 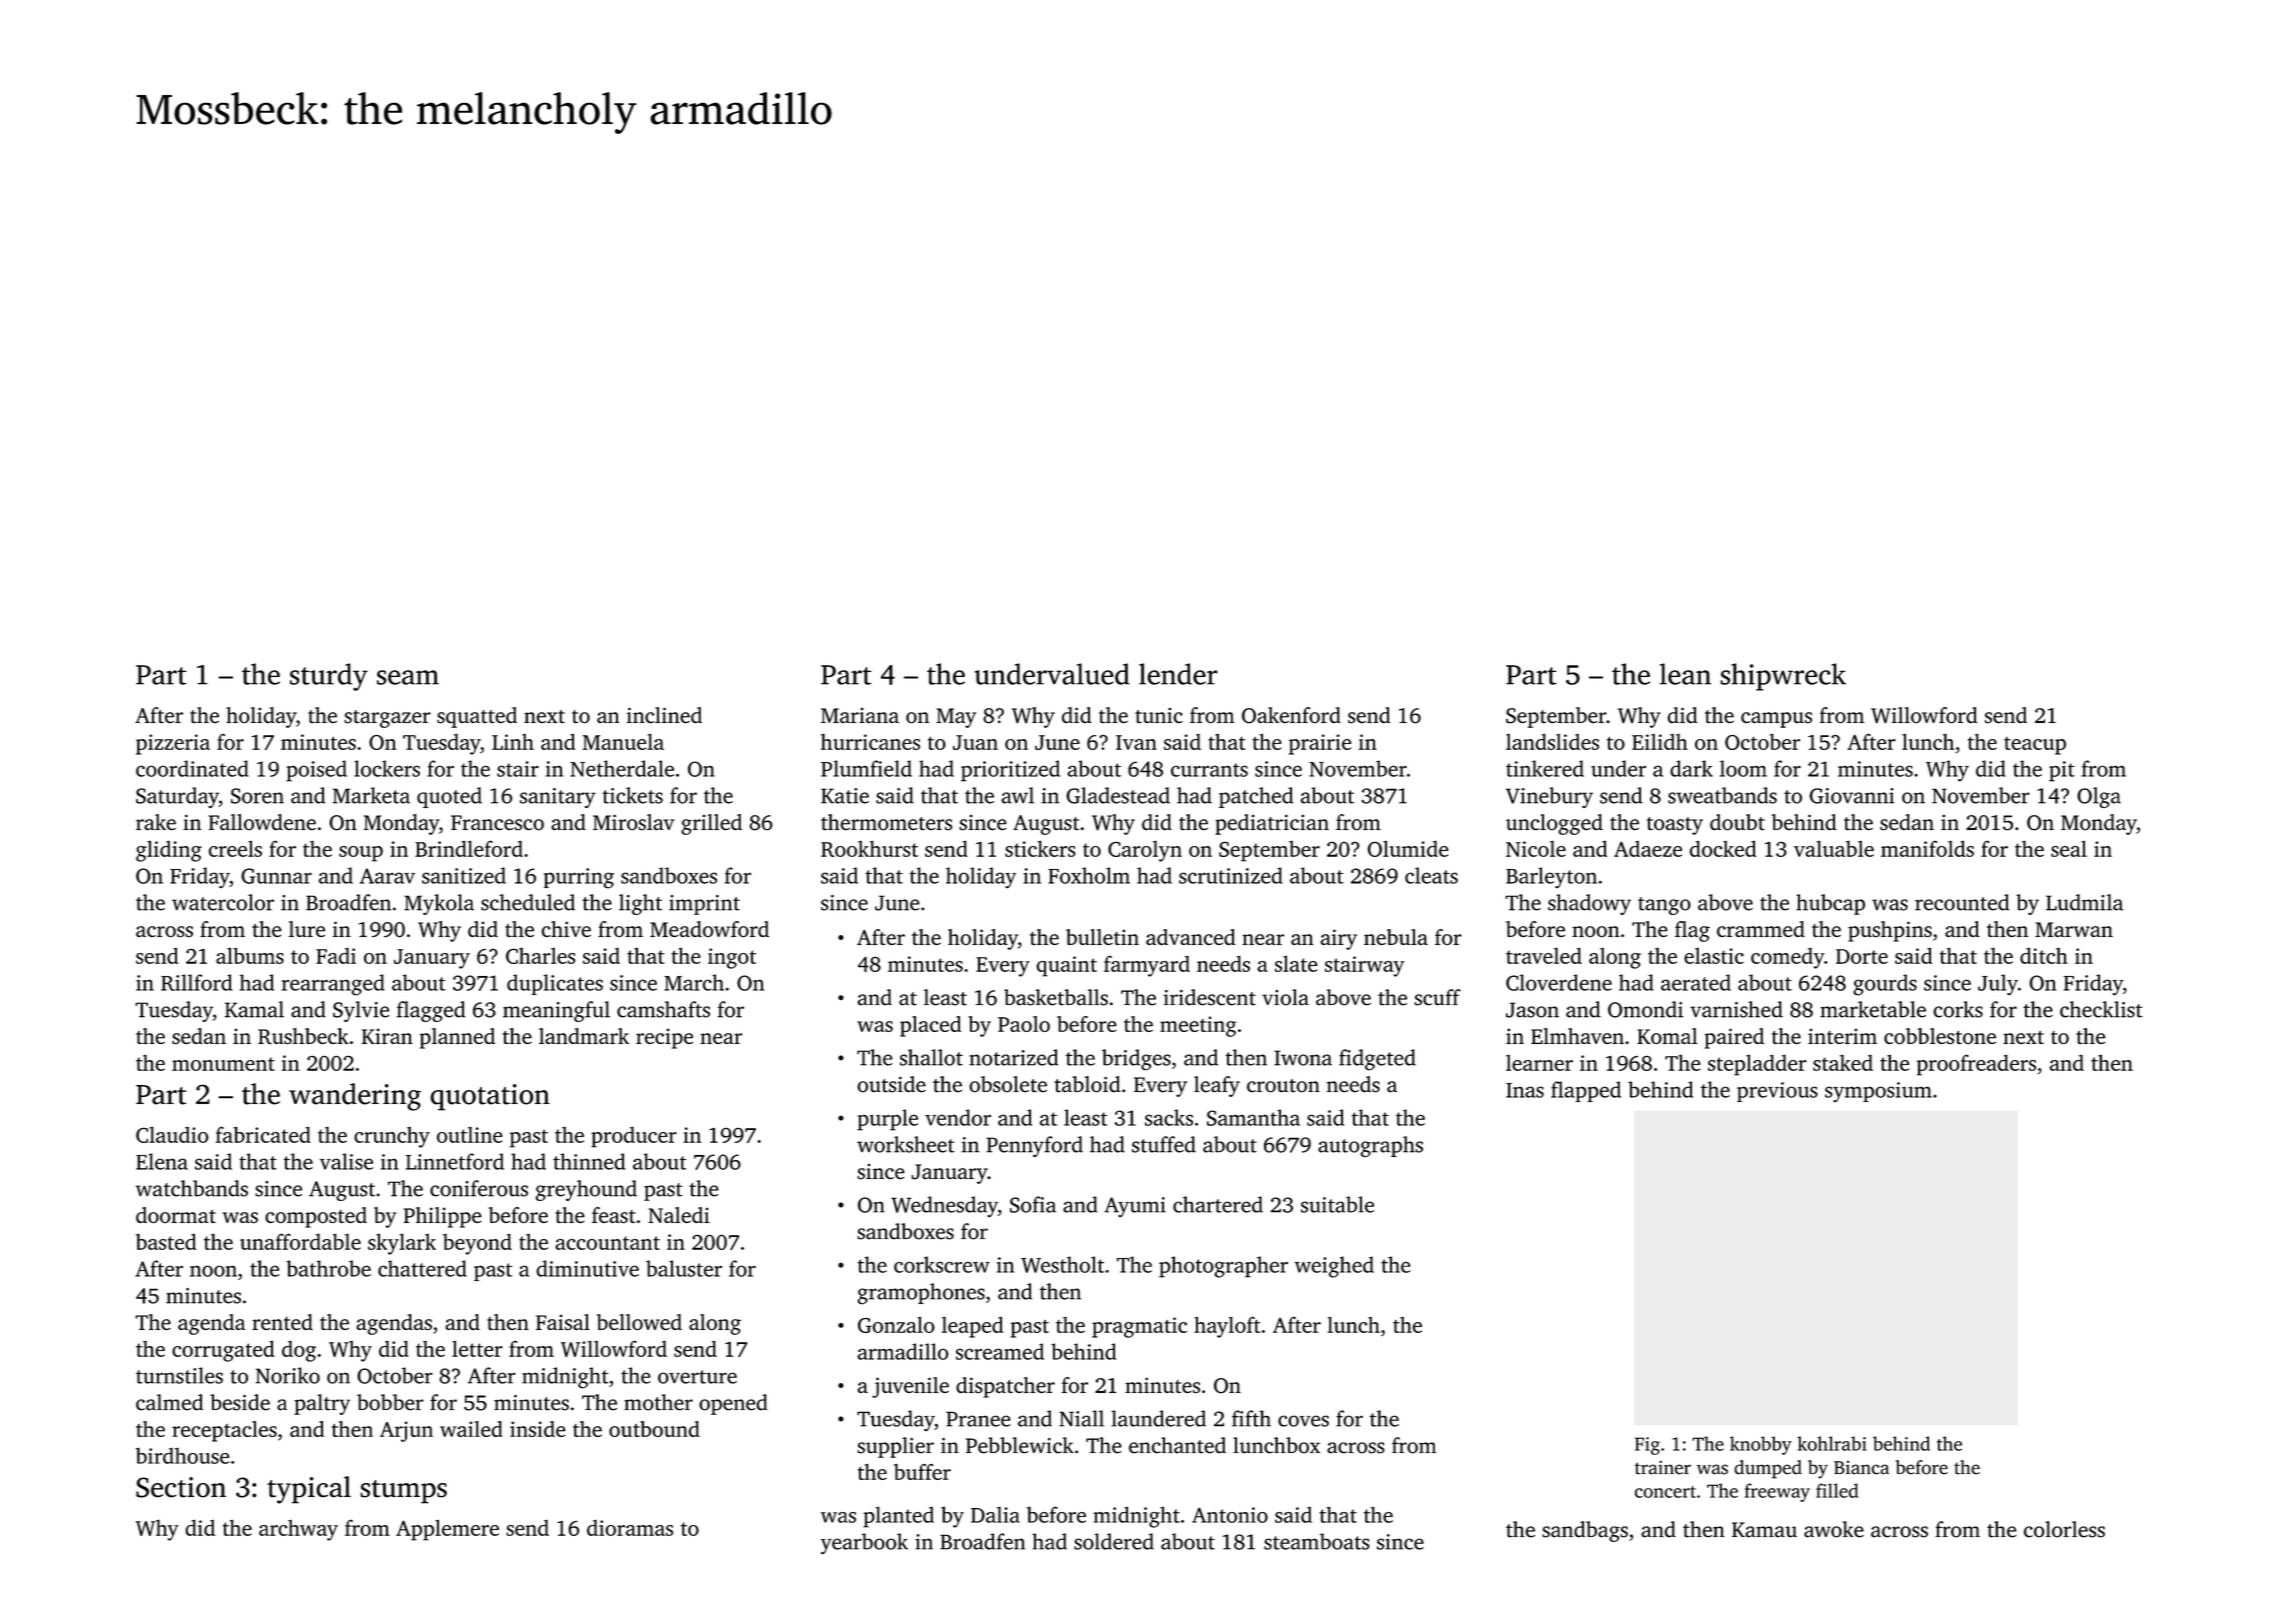 What do you see at coordinates (1114, 1541) in the page?
I see `soldered` at bounding box center [1114, 1541].
